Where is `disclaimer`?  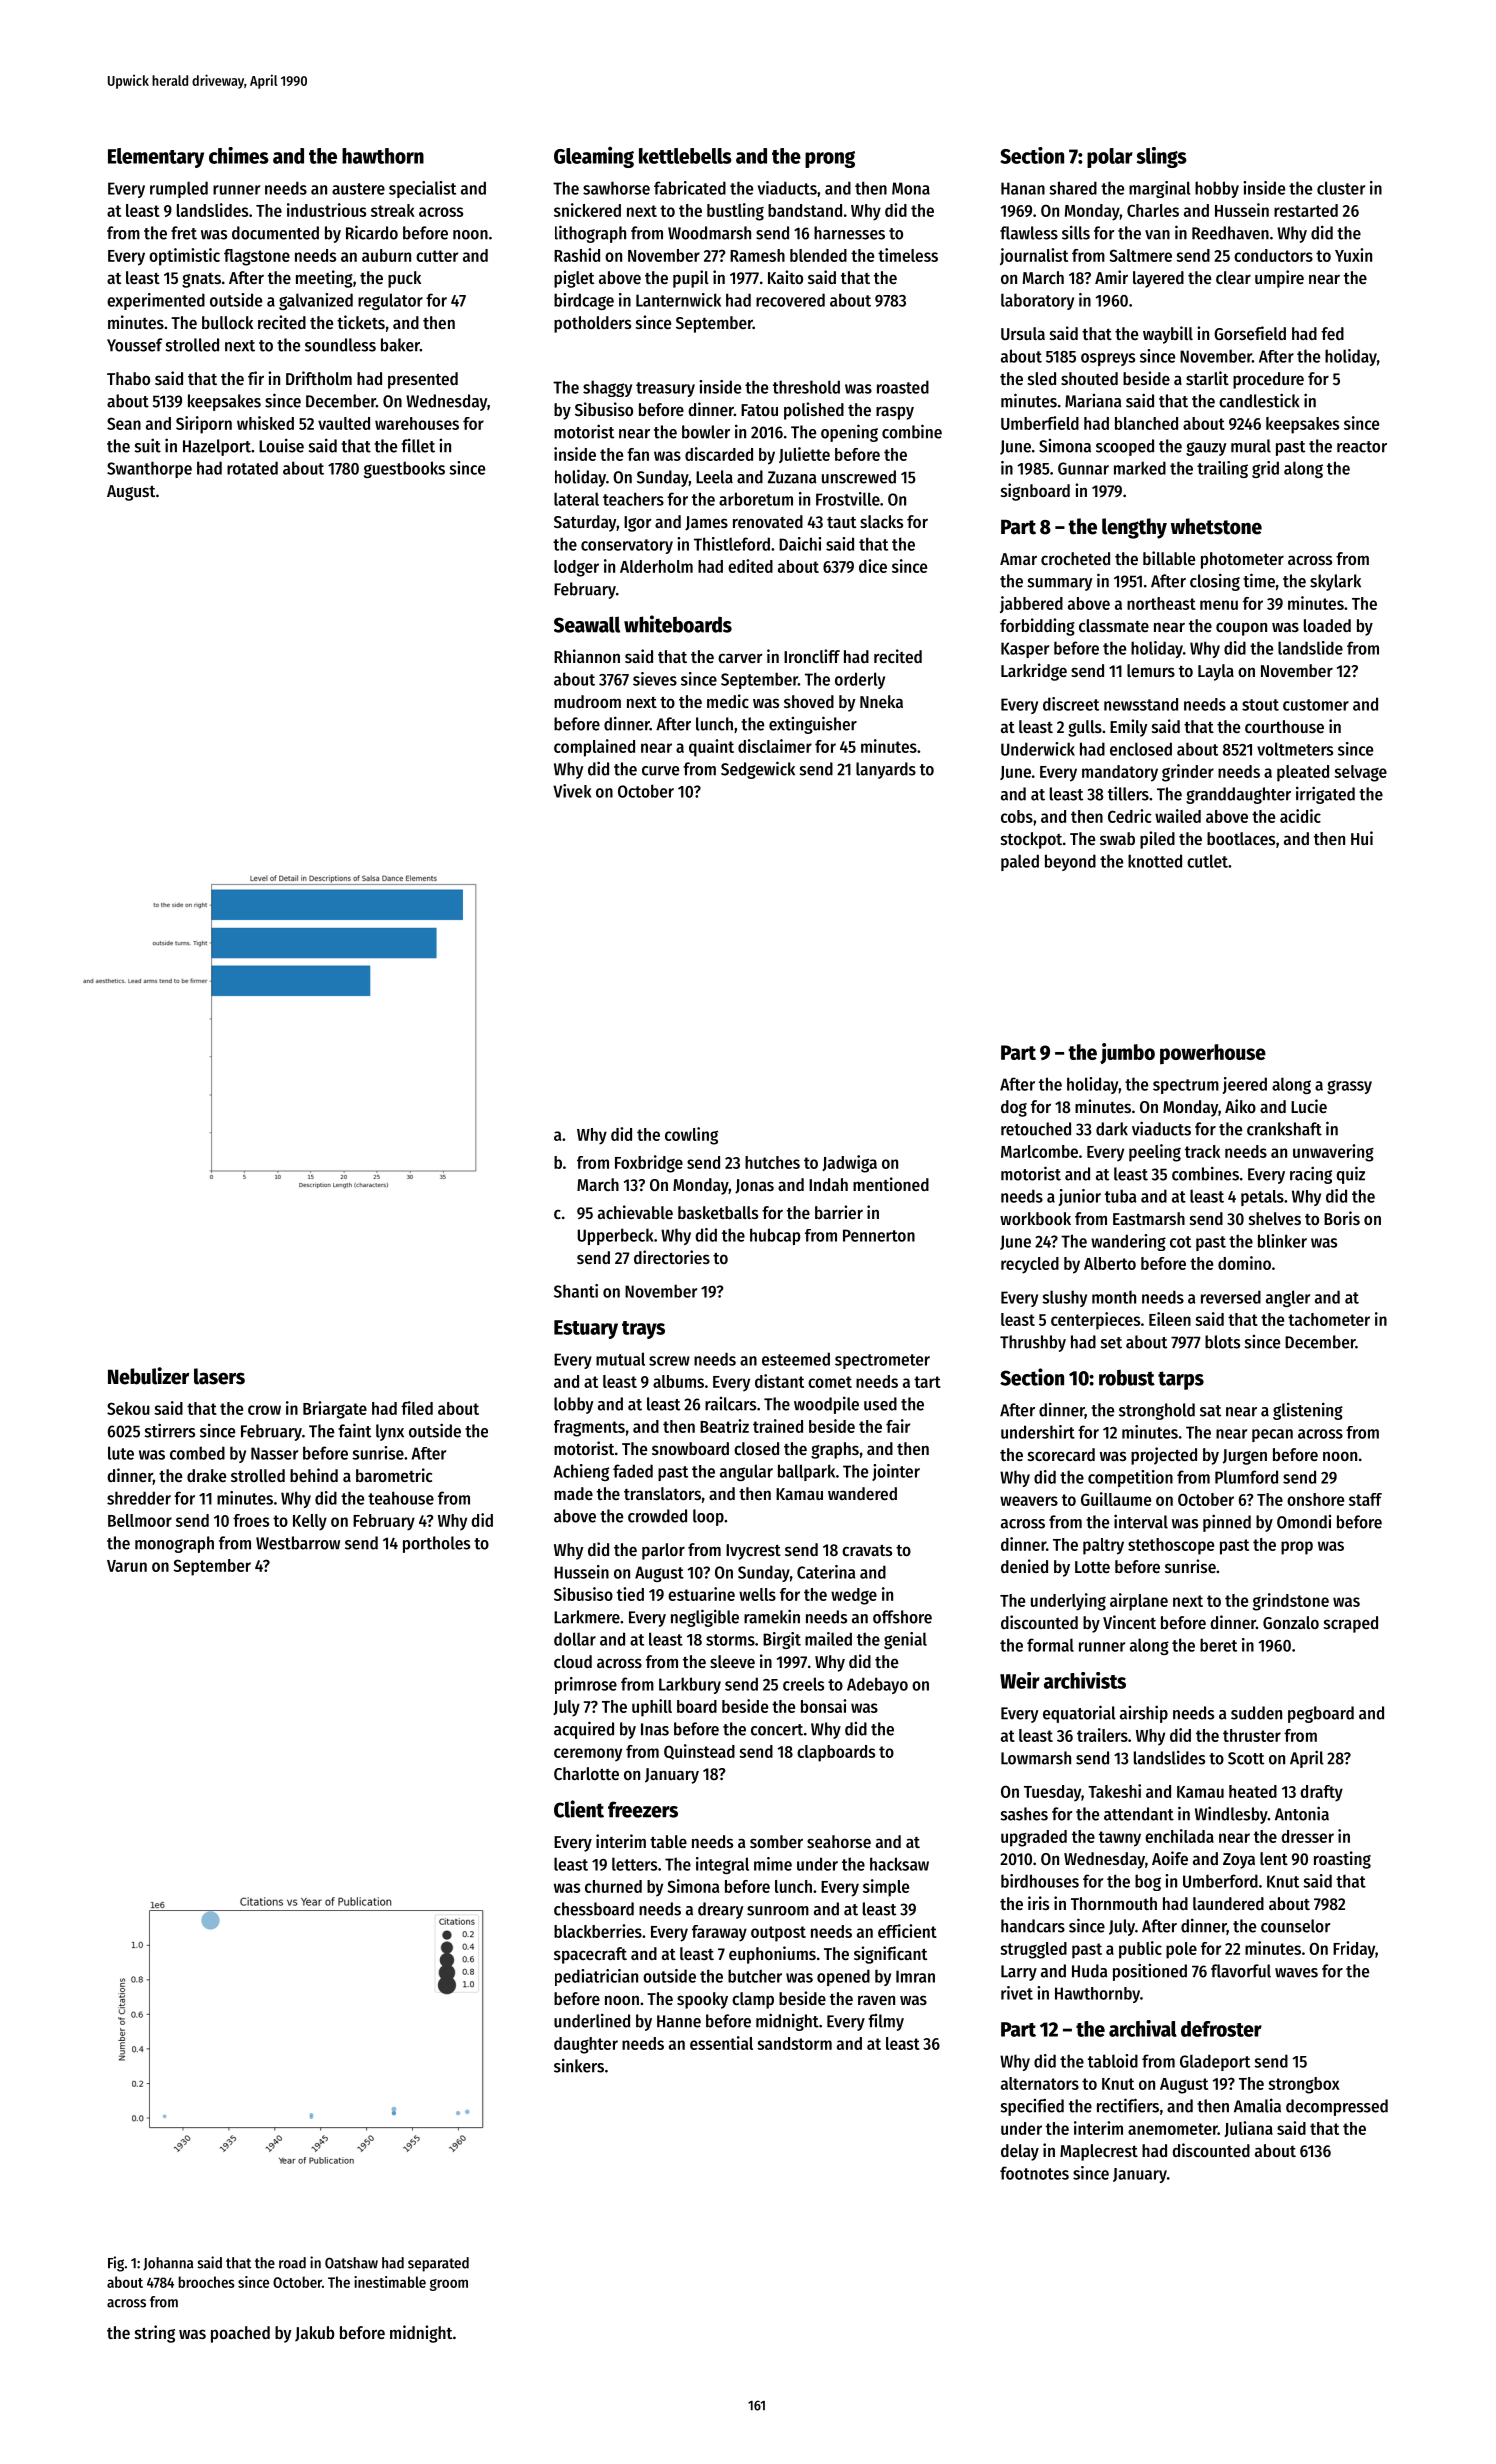 disclaimer is located at coordinates (775, 746).
